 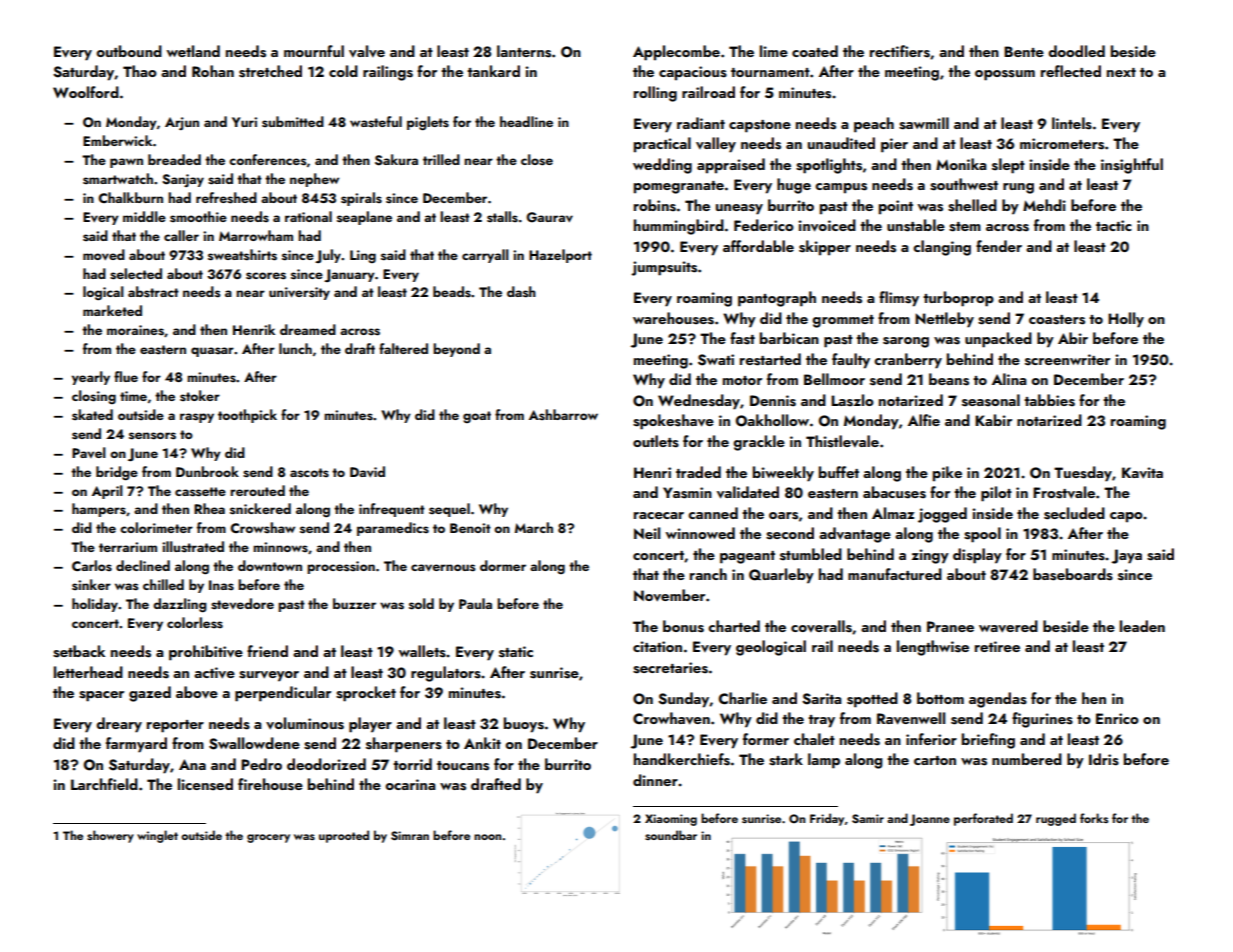 I want to click on cavernous, so click(x=443, y=568).
